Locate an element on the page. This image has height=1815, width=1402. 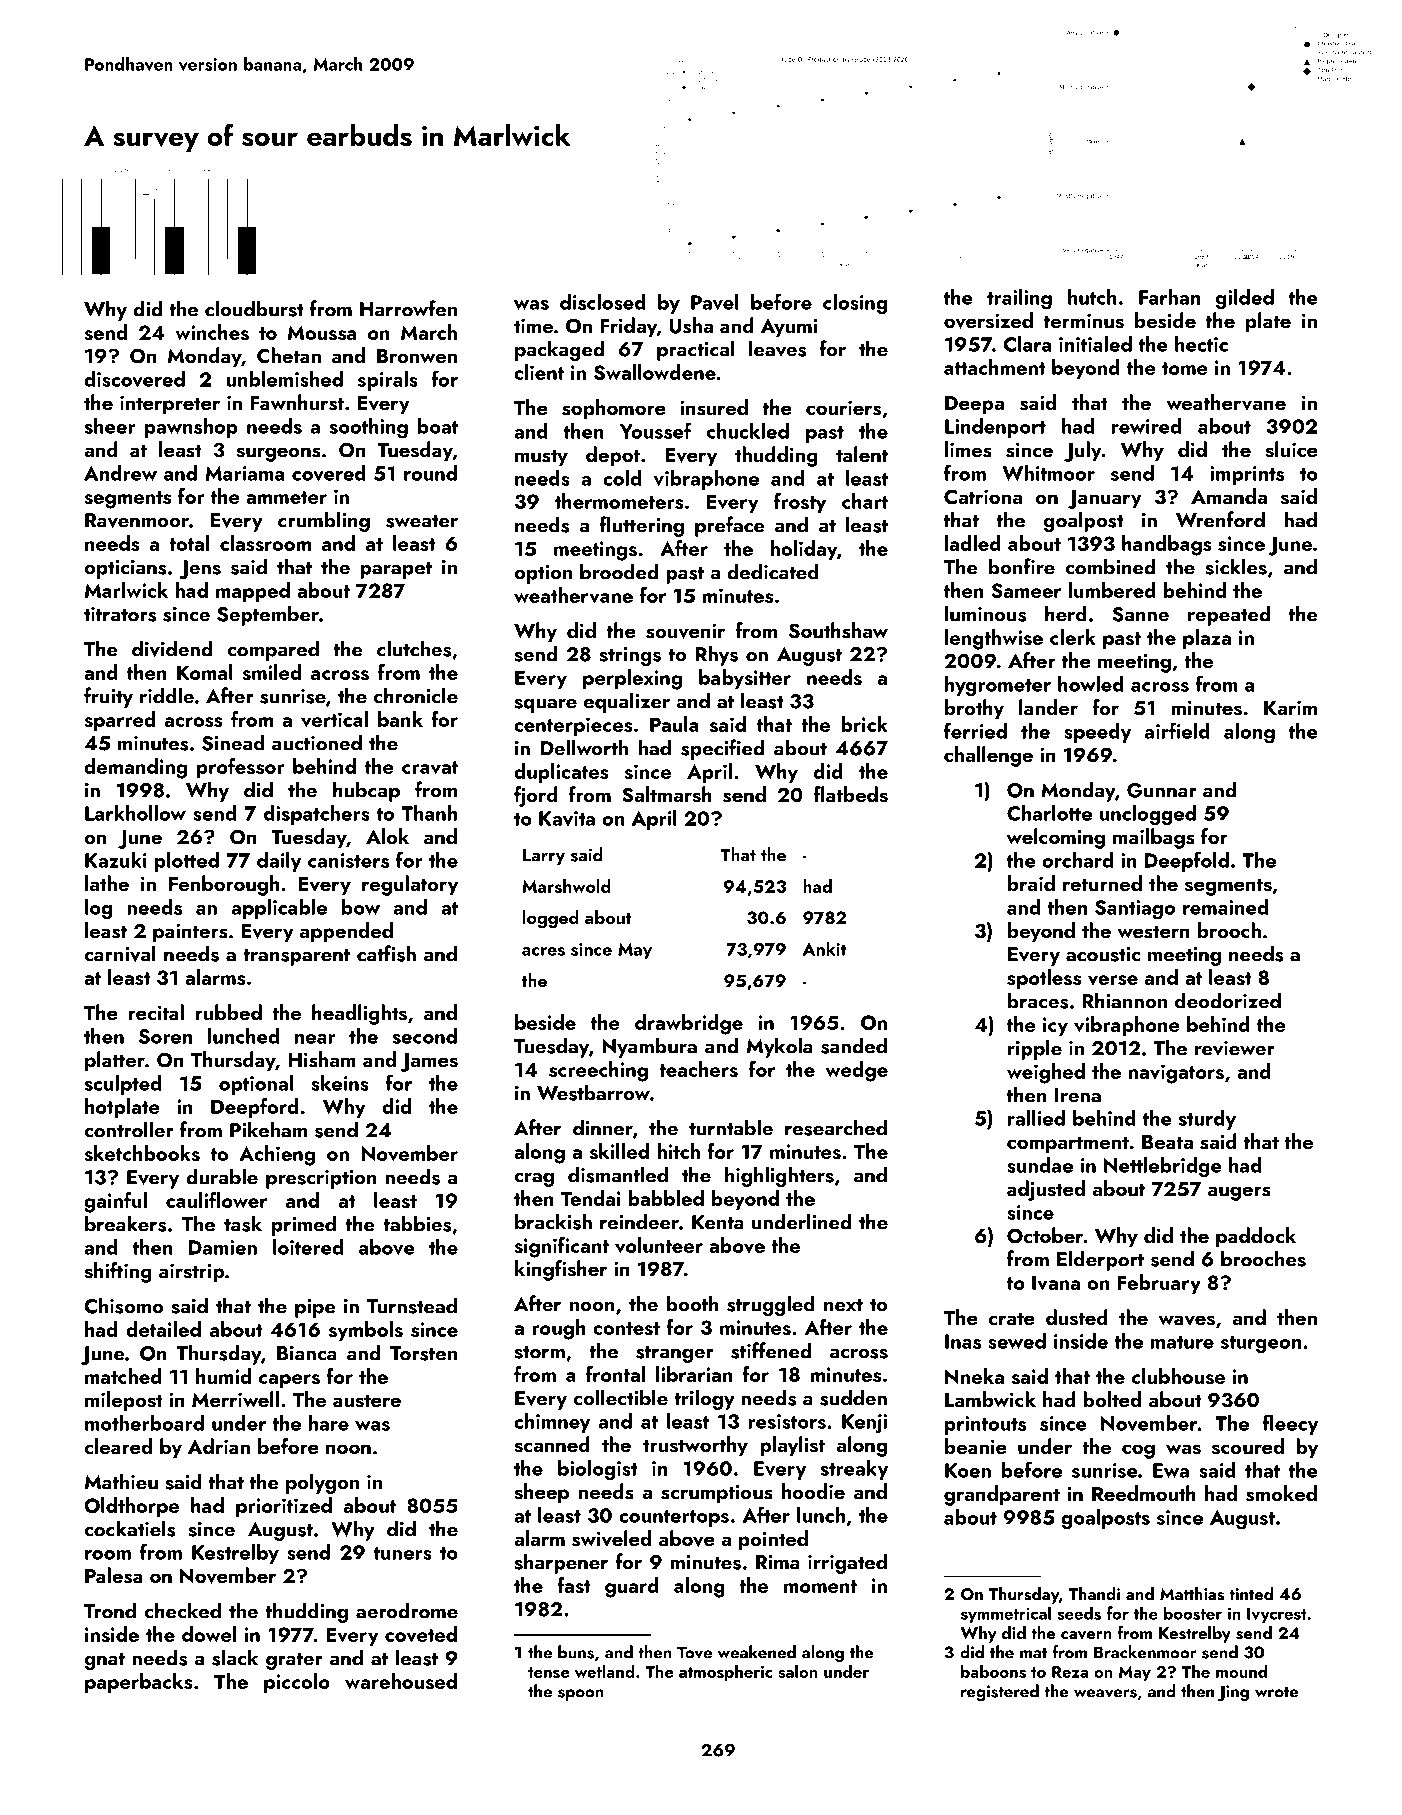
weakened is located at coordinates (757, 1652).
